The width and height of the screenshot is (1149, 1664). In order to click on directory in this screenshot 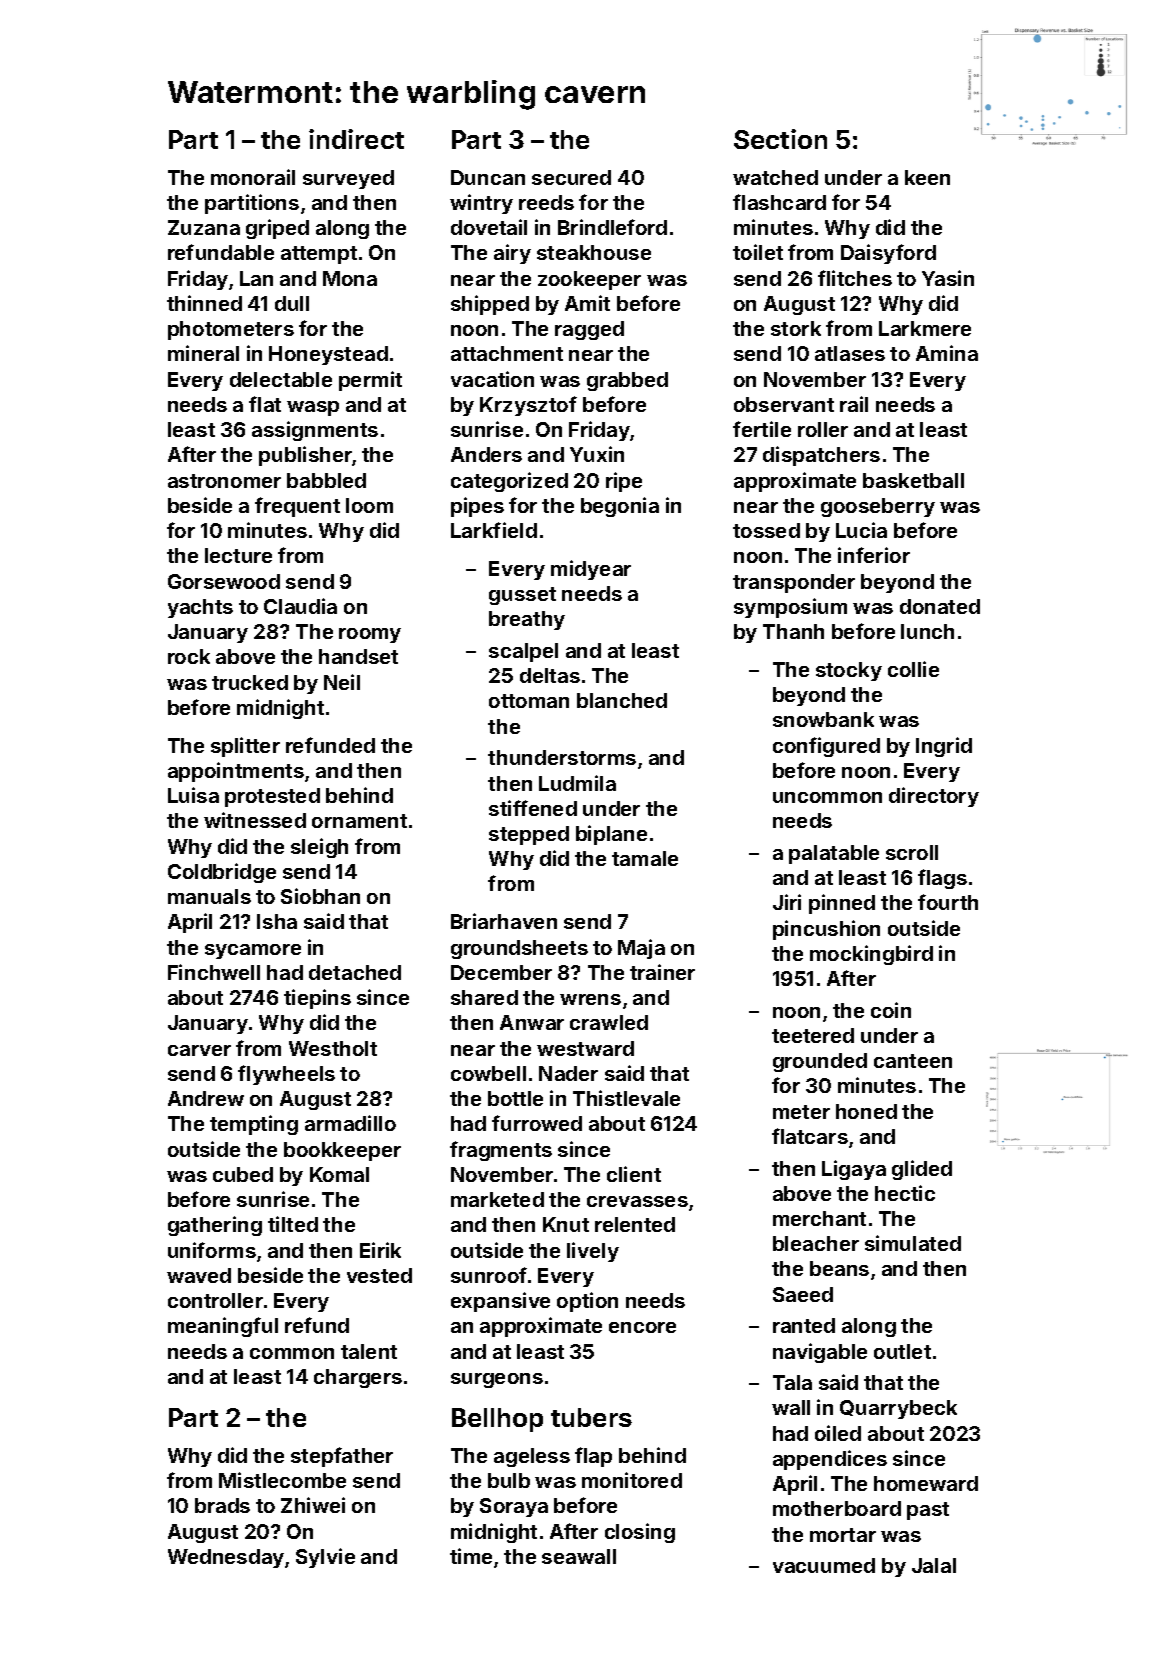, I will do `click(934, 797)`.
